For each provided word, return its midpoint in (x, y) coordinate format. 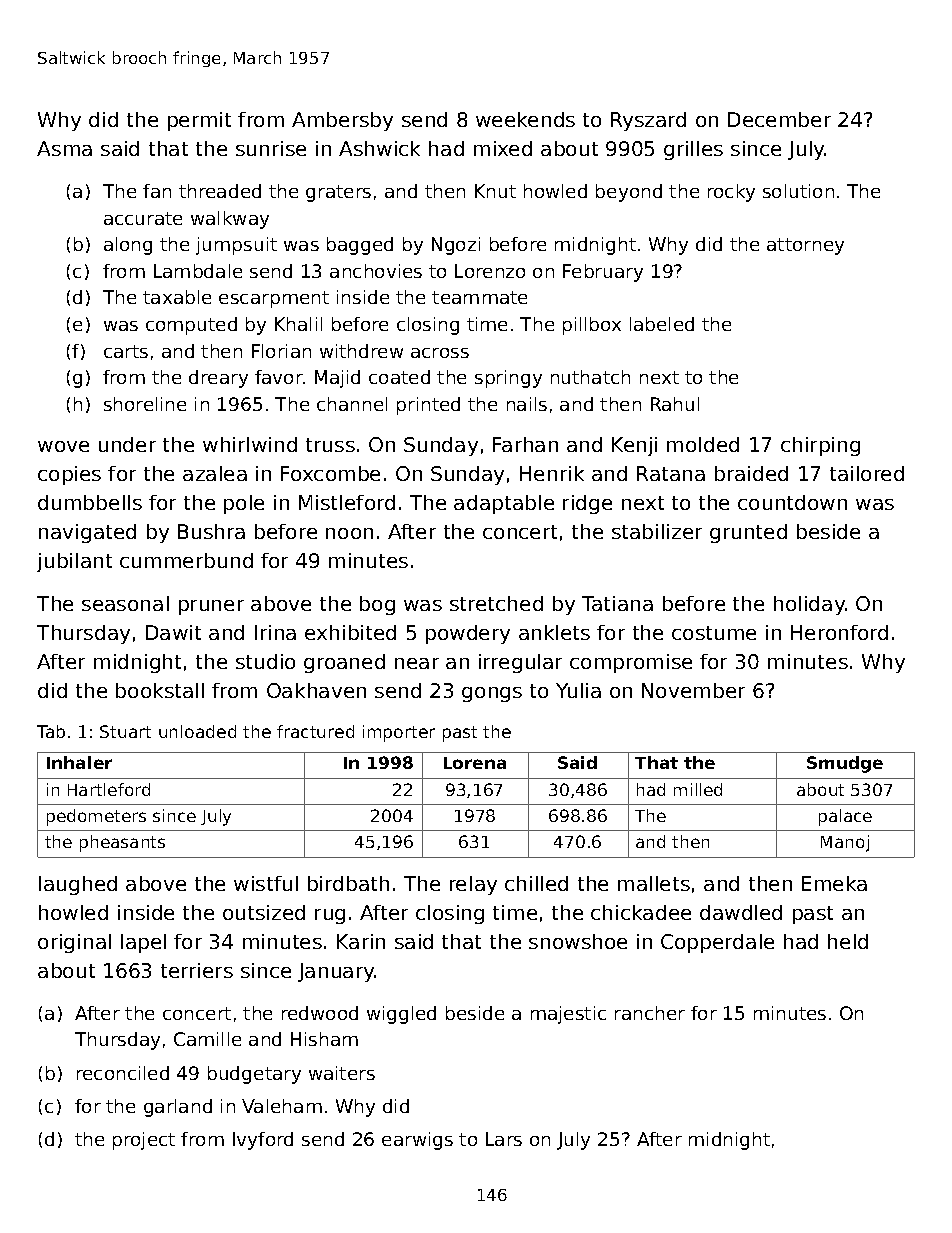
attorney (805, 246)
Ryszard (648, 121)
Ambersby (342, 121)
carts (126, 351)
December (779, 119)
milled (698, 789)
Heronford (839, 632)
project (144, 1141)
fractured (315, 731)
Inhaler (79, 762)
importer (399, 733)
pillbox (592, 326)
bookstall (160, 690)
